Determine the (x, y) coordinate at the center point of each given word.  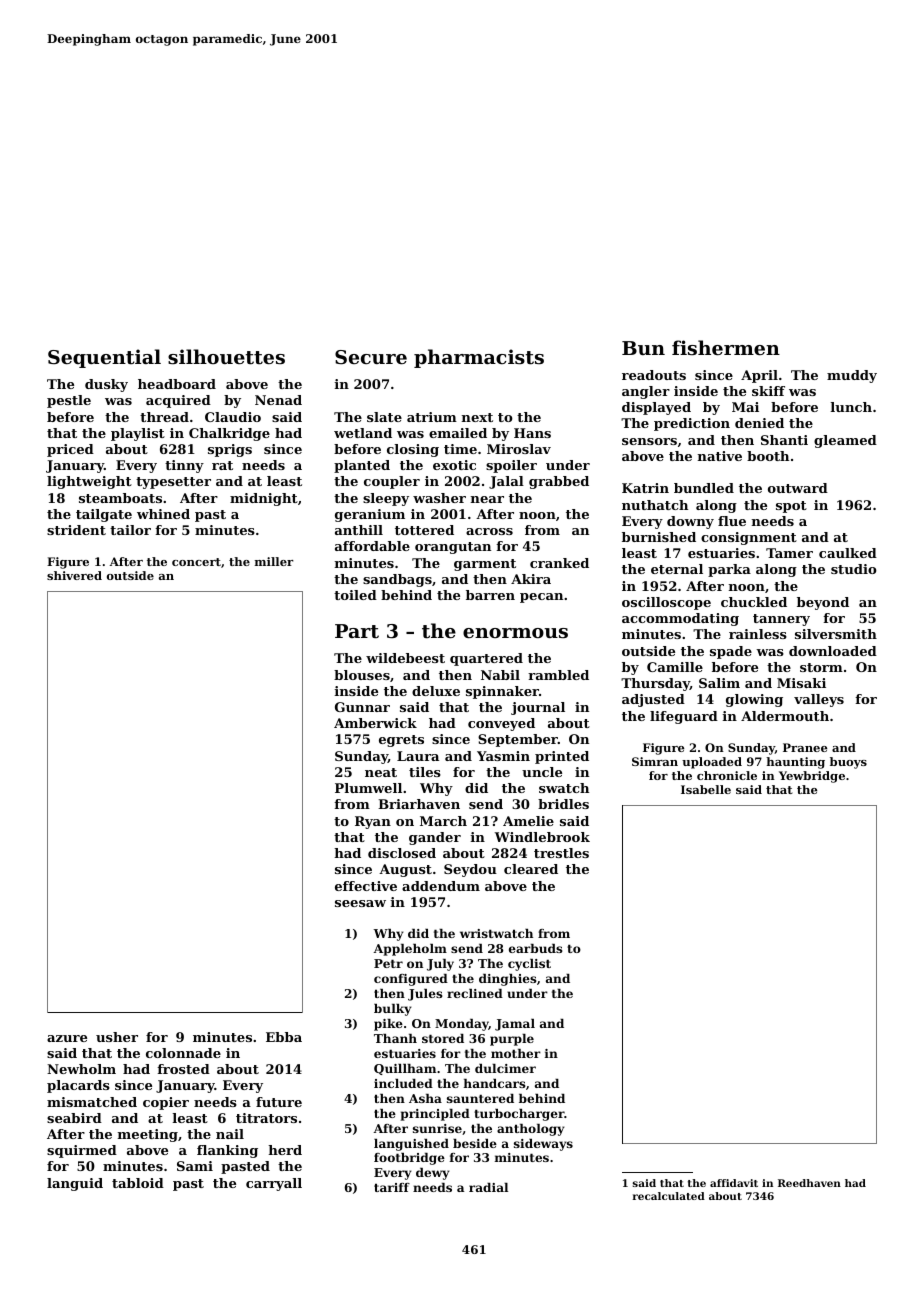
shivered (74, 575)
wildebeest (405, 658)
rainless (758, 634)
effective (366, 886)
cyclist (529, 965)
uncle (542, 772)
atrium (432, 417)
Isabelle (706, 789)
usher (117, 1037)
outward (798, 488)
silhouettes (226, 357)
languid (75, 1184)
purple (512, 1040)
